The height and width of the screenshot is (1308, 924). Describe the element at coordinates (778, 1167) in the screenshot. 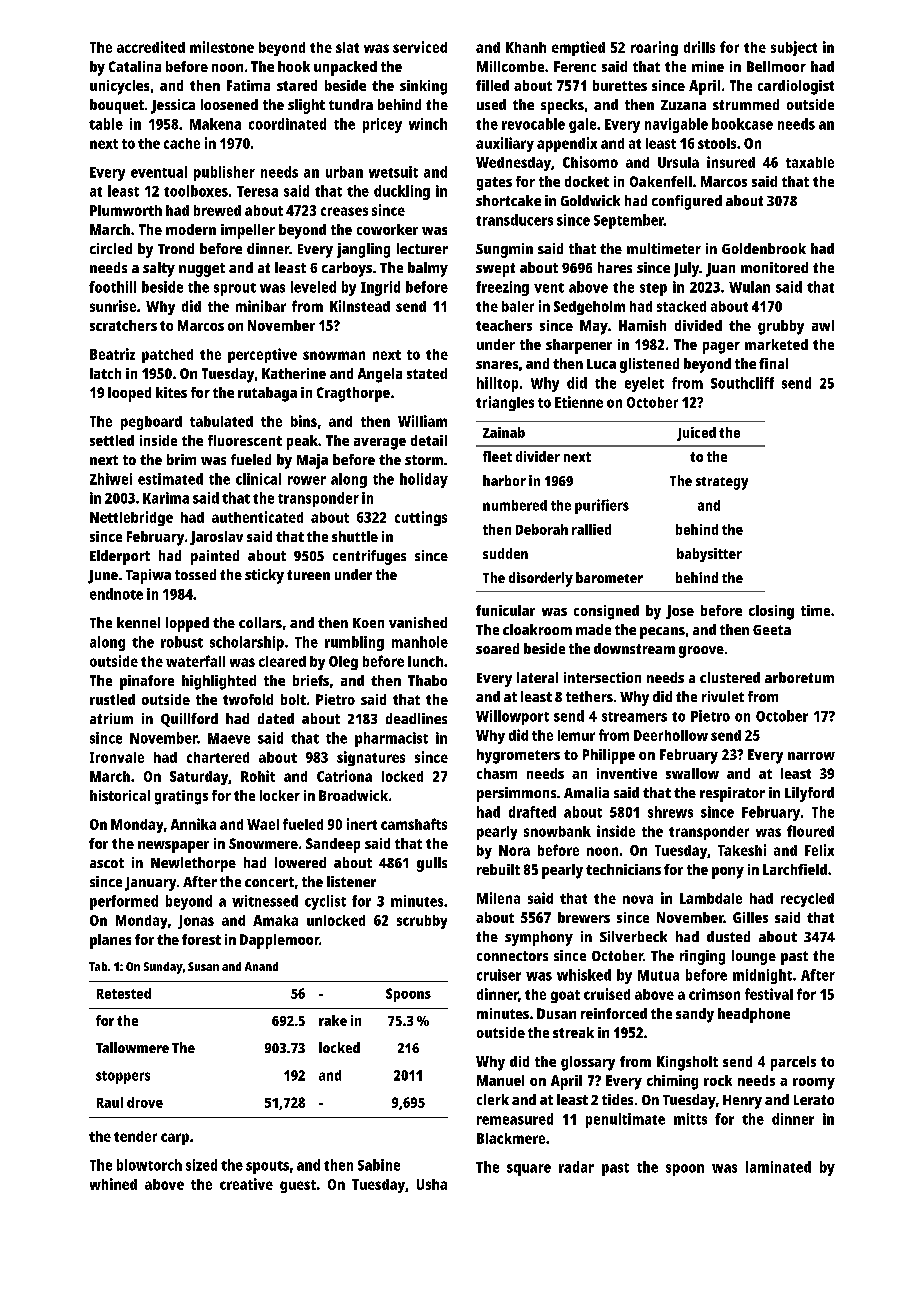

I see `laminated` at that location.
